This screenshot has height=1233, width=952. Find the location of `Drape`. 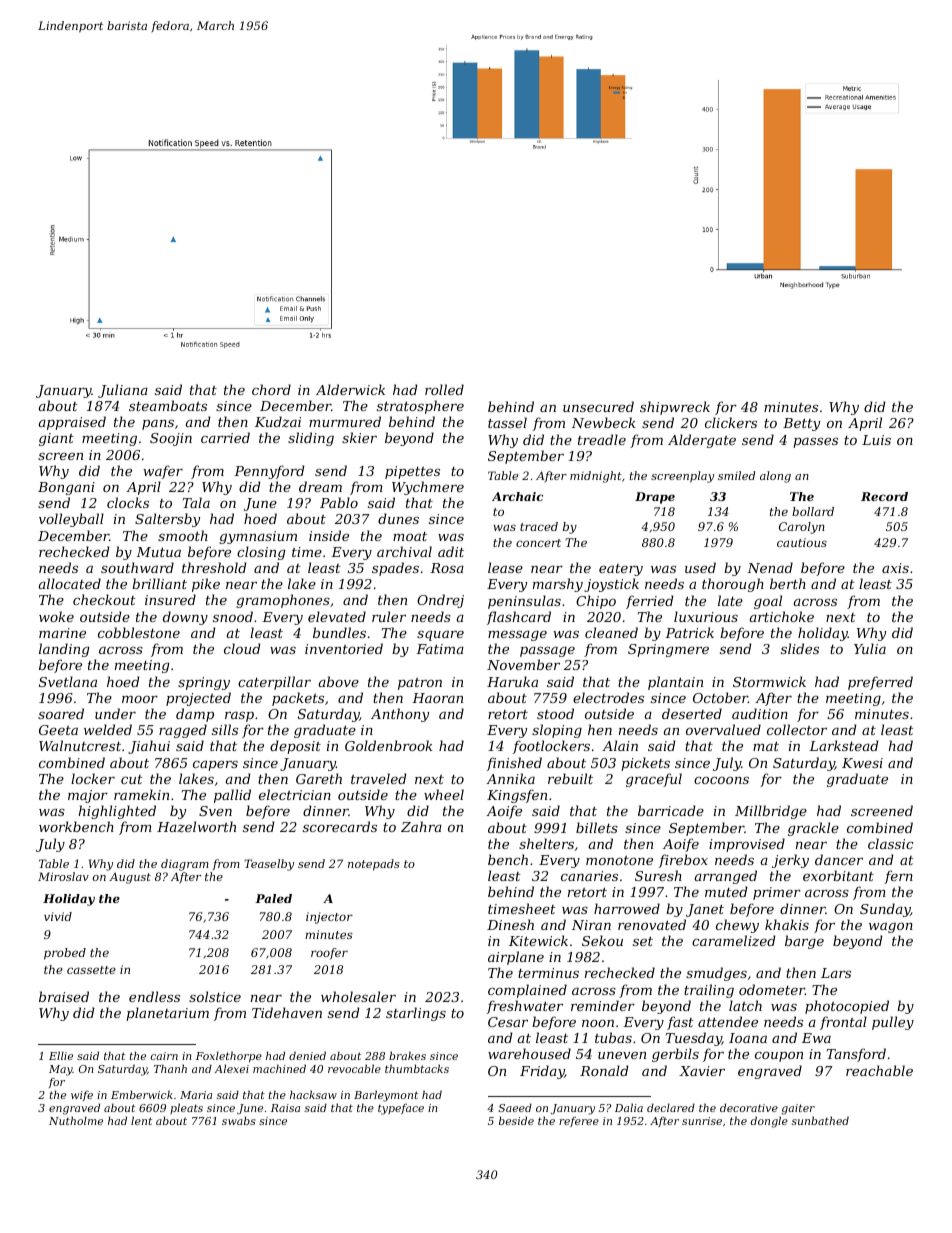

Drape is located at coordinates (655, 498).
